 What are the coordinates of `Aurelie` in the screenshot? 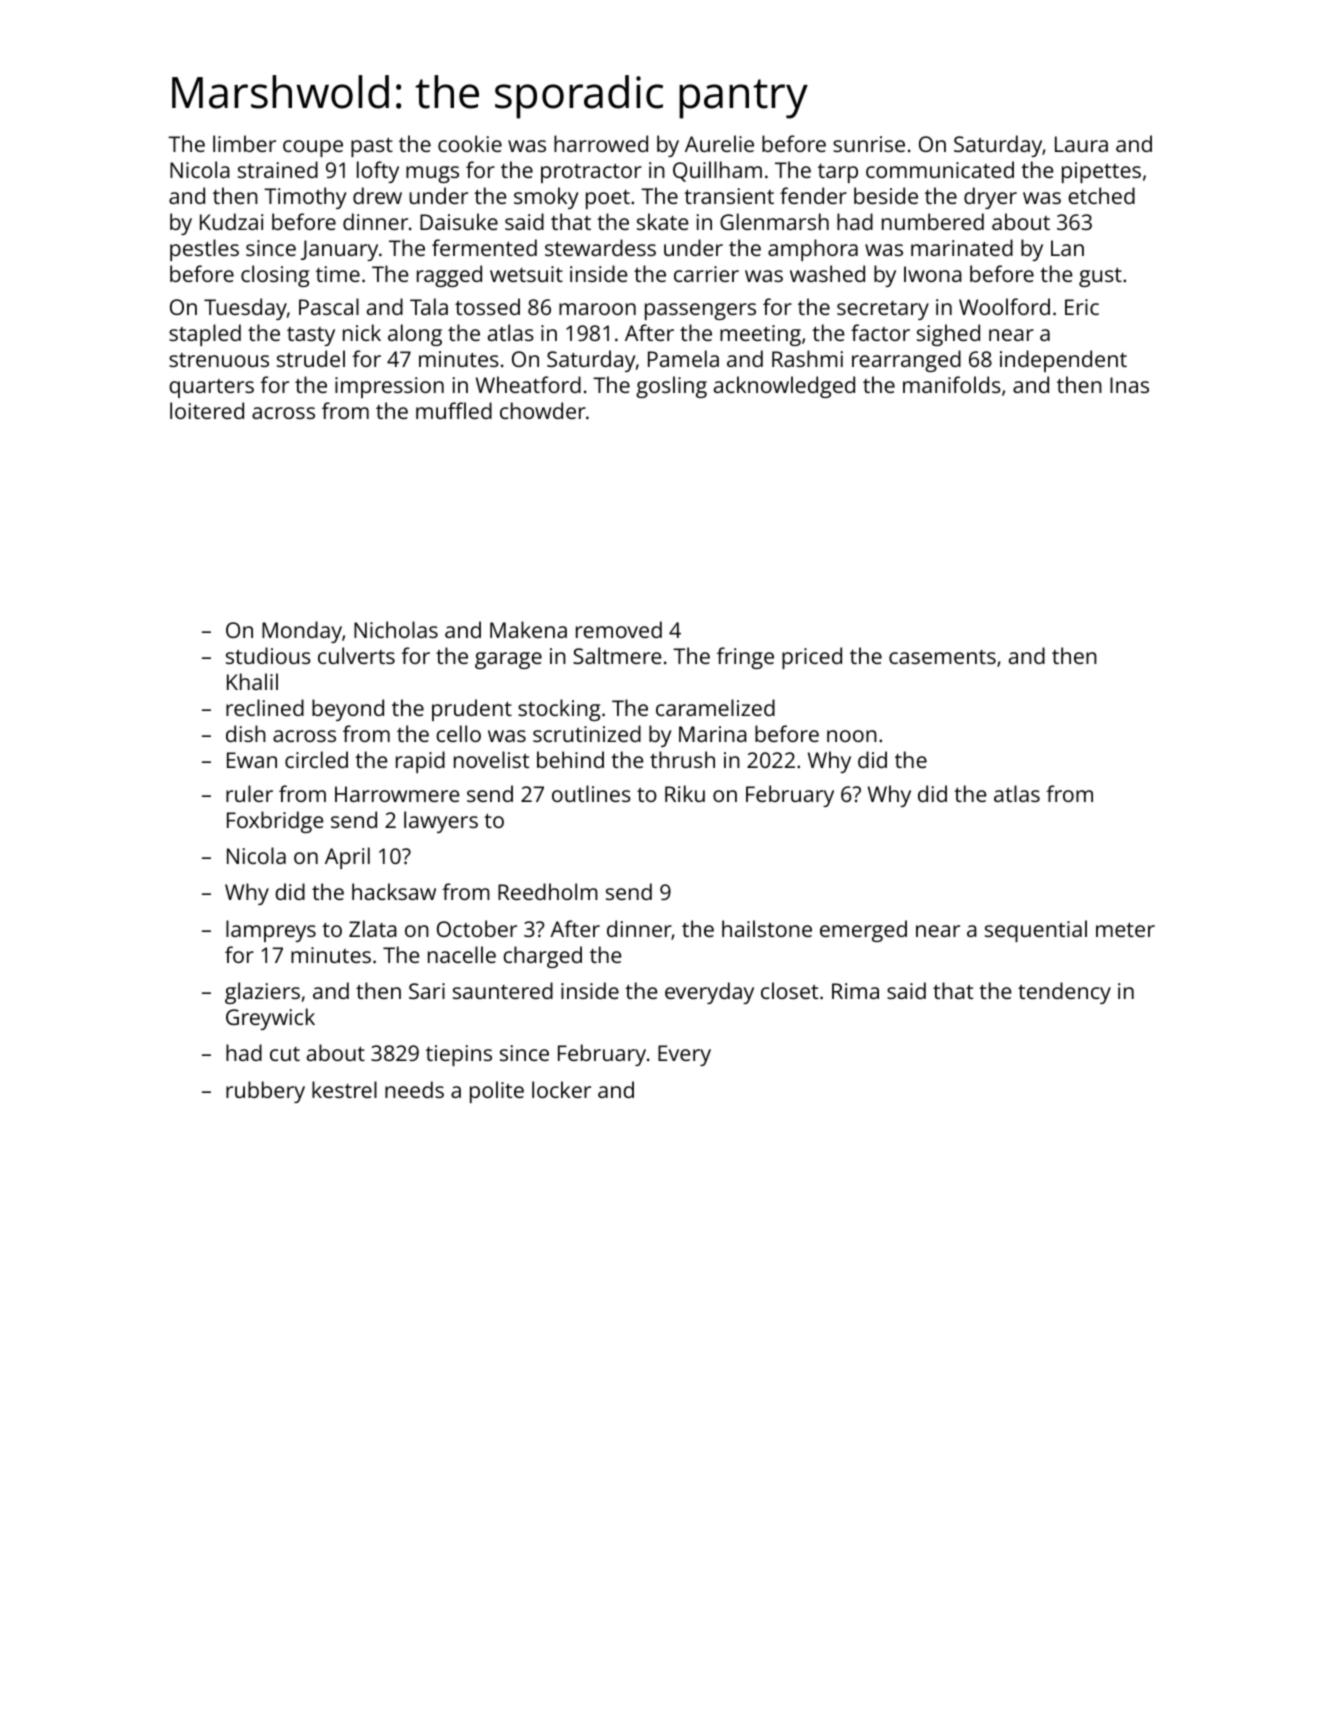 It's located at (719, 143).
